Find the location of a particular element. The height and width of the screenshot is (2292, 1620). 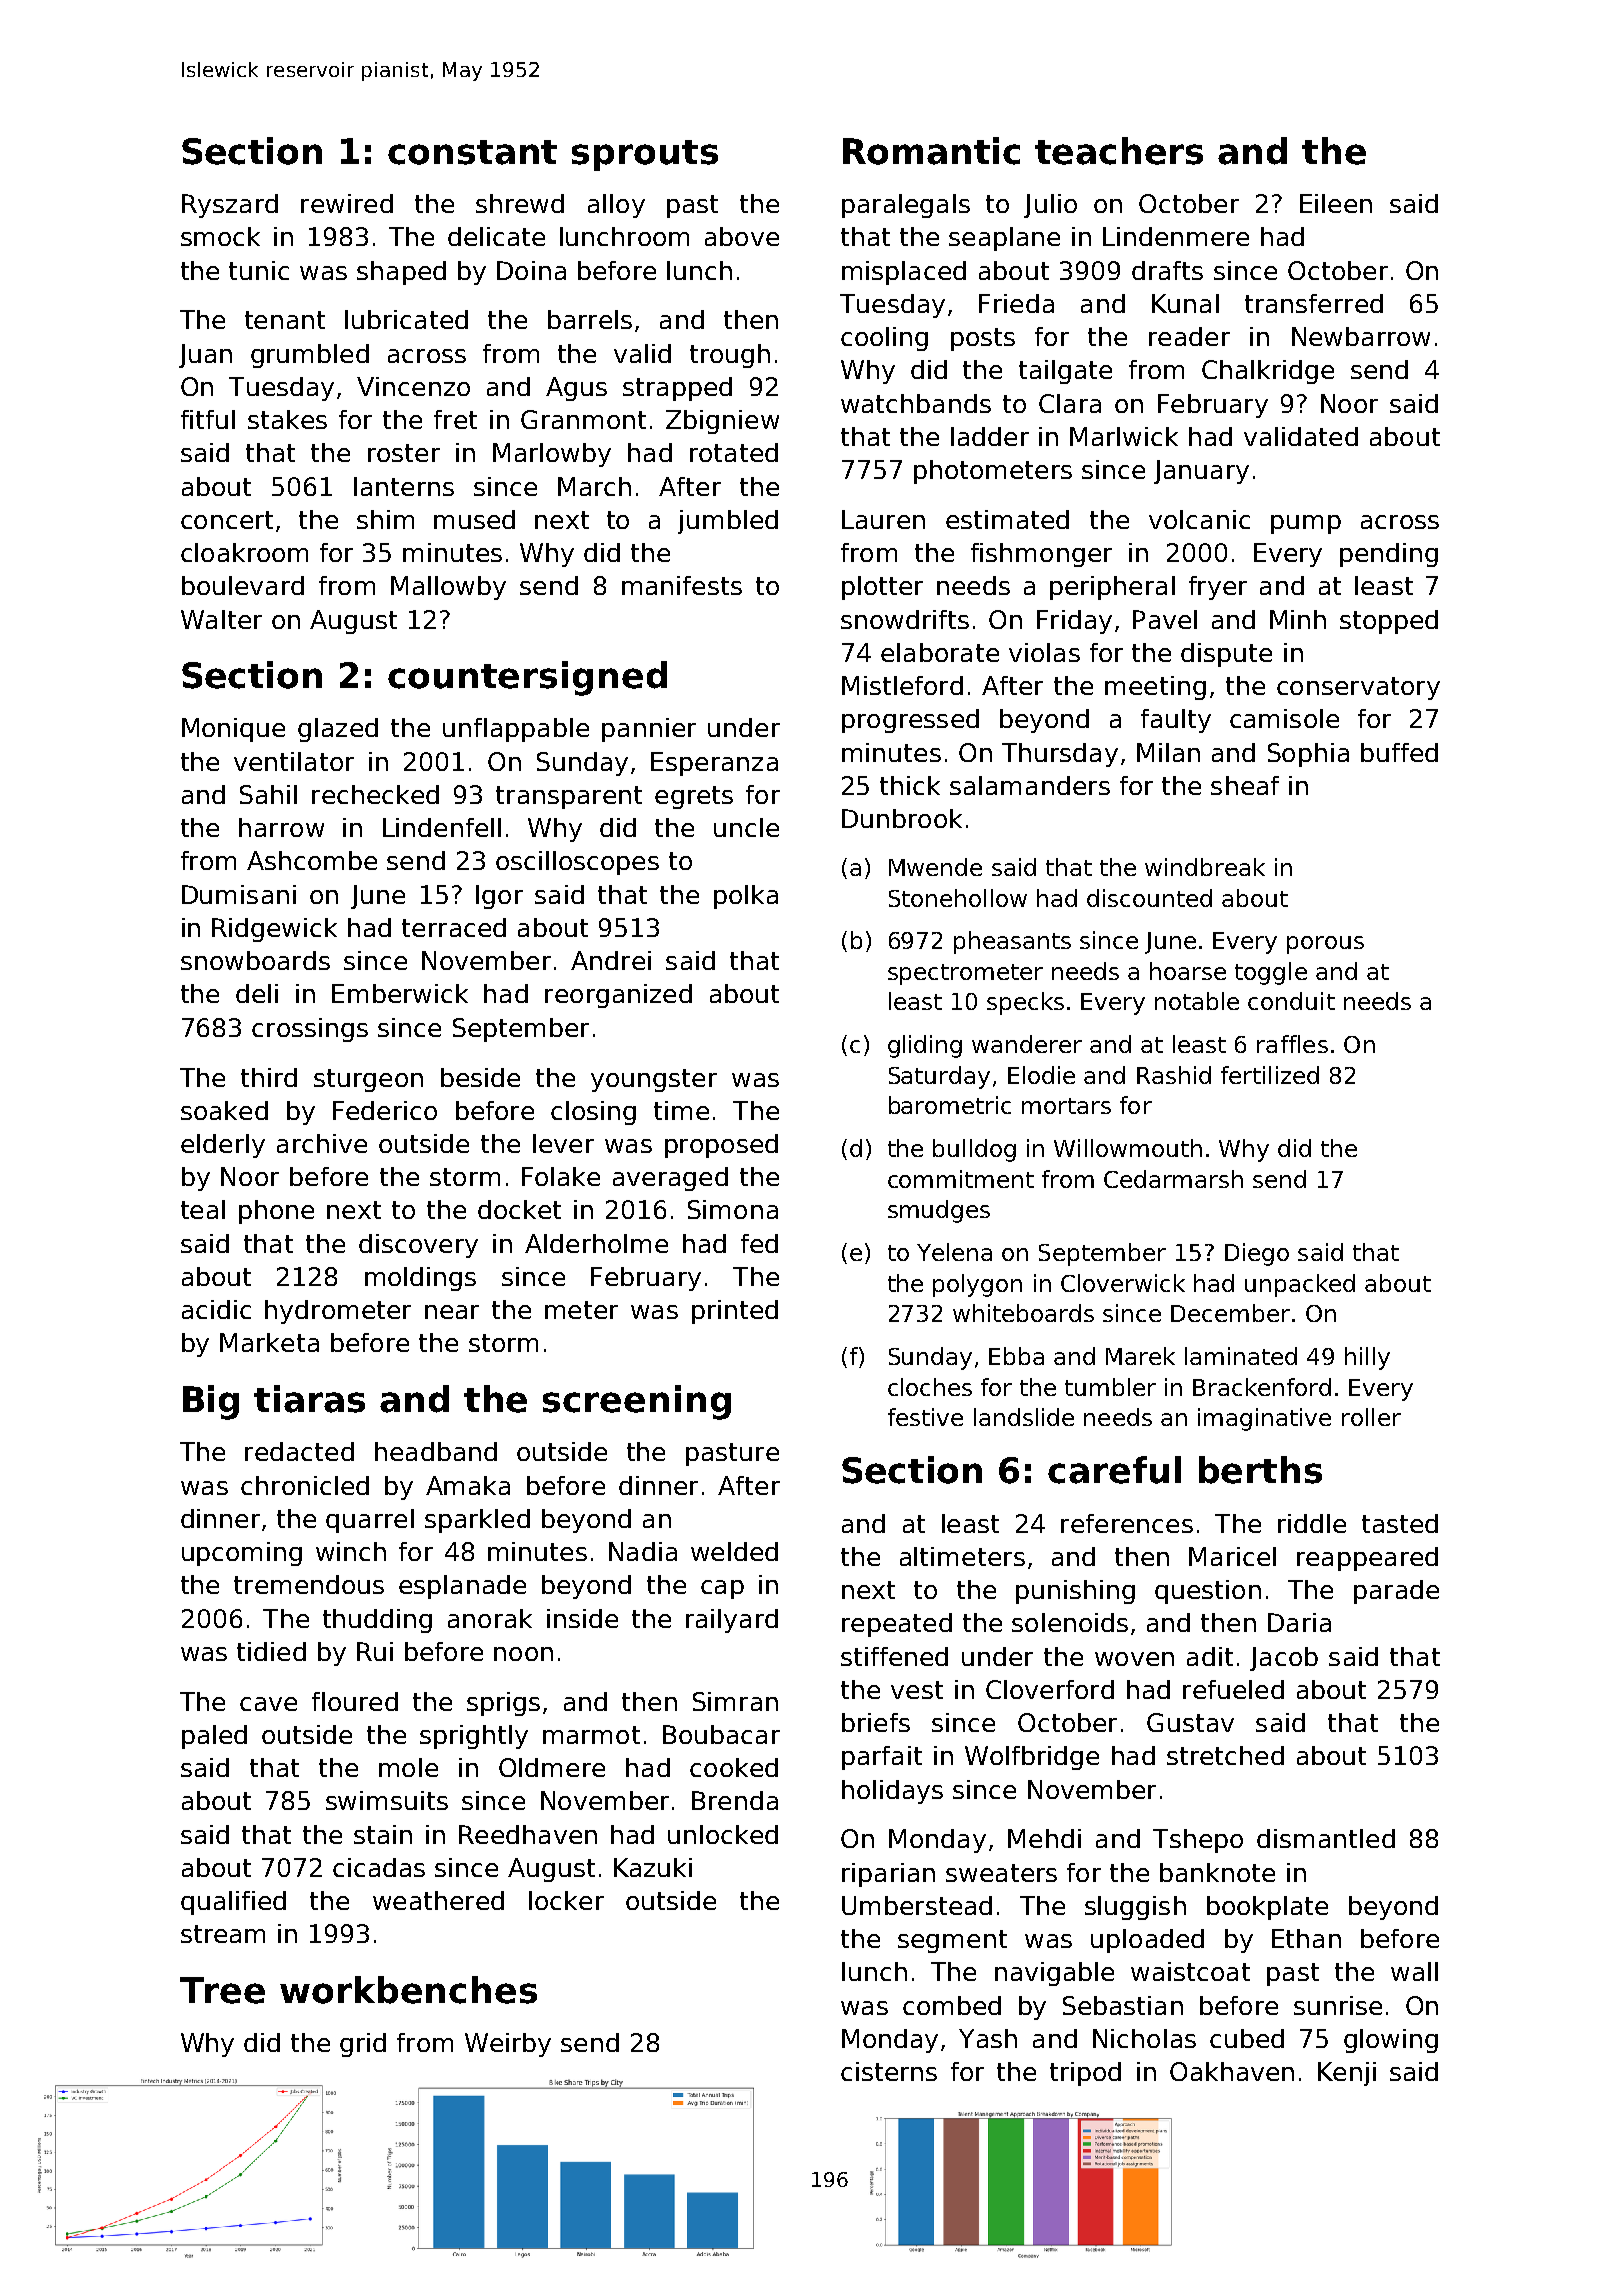

fitful is located at coordinates (208, 419).
